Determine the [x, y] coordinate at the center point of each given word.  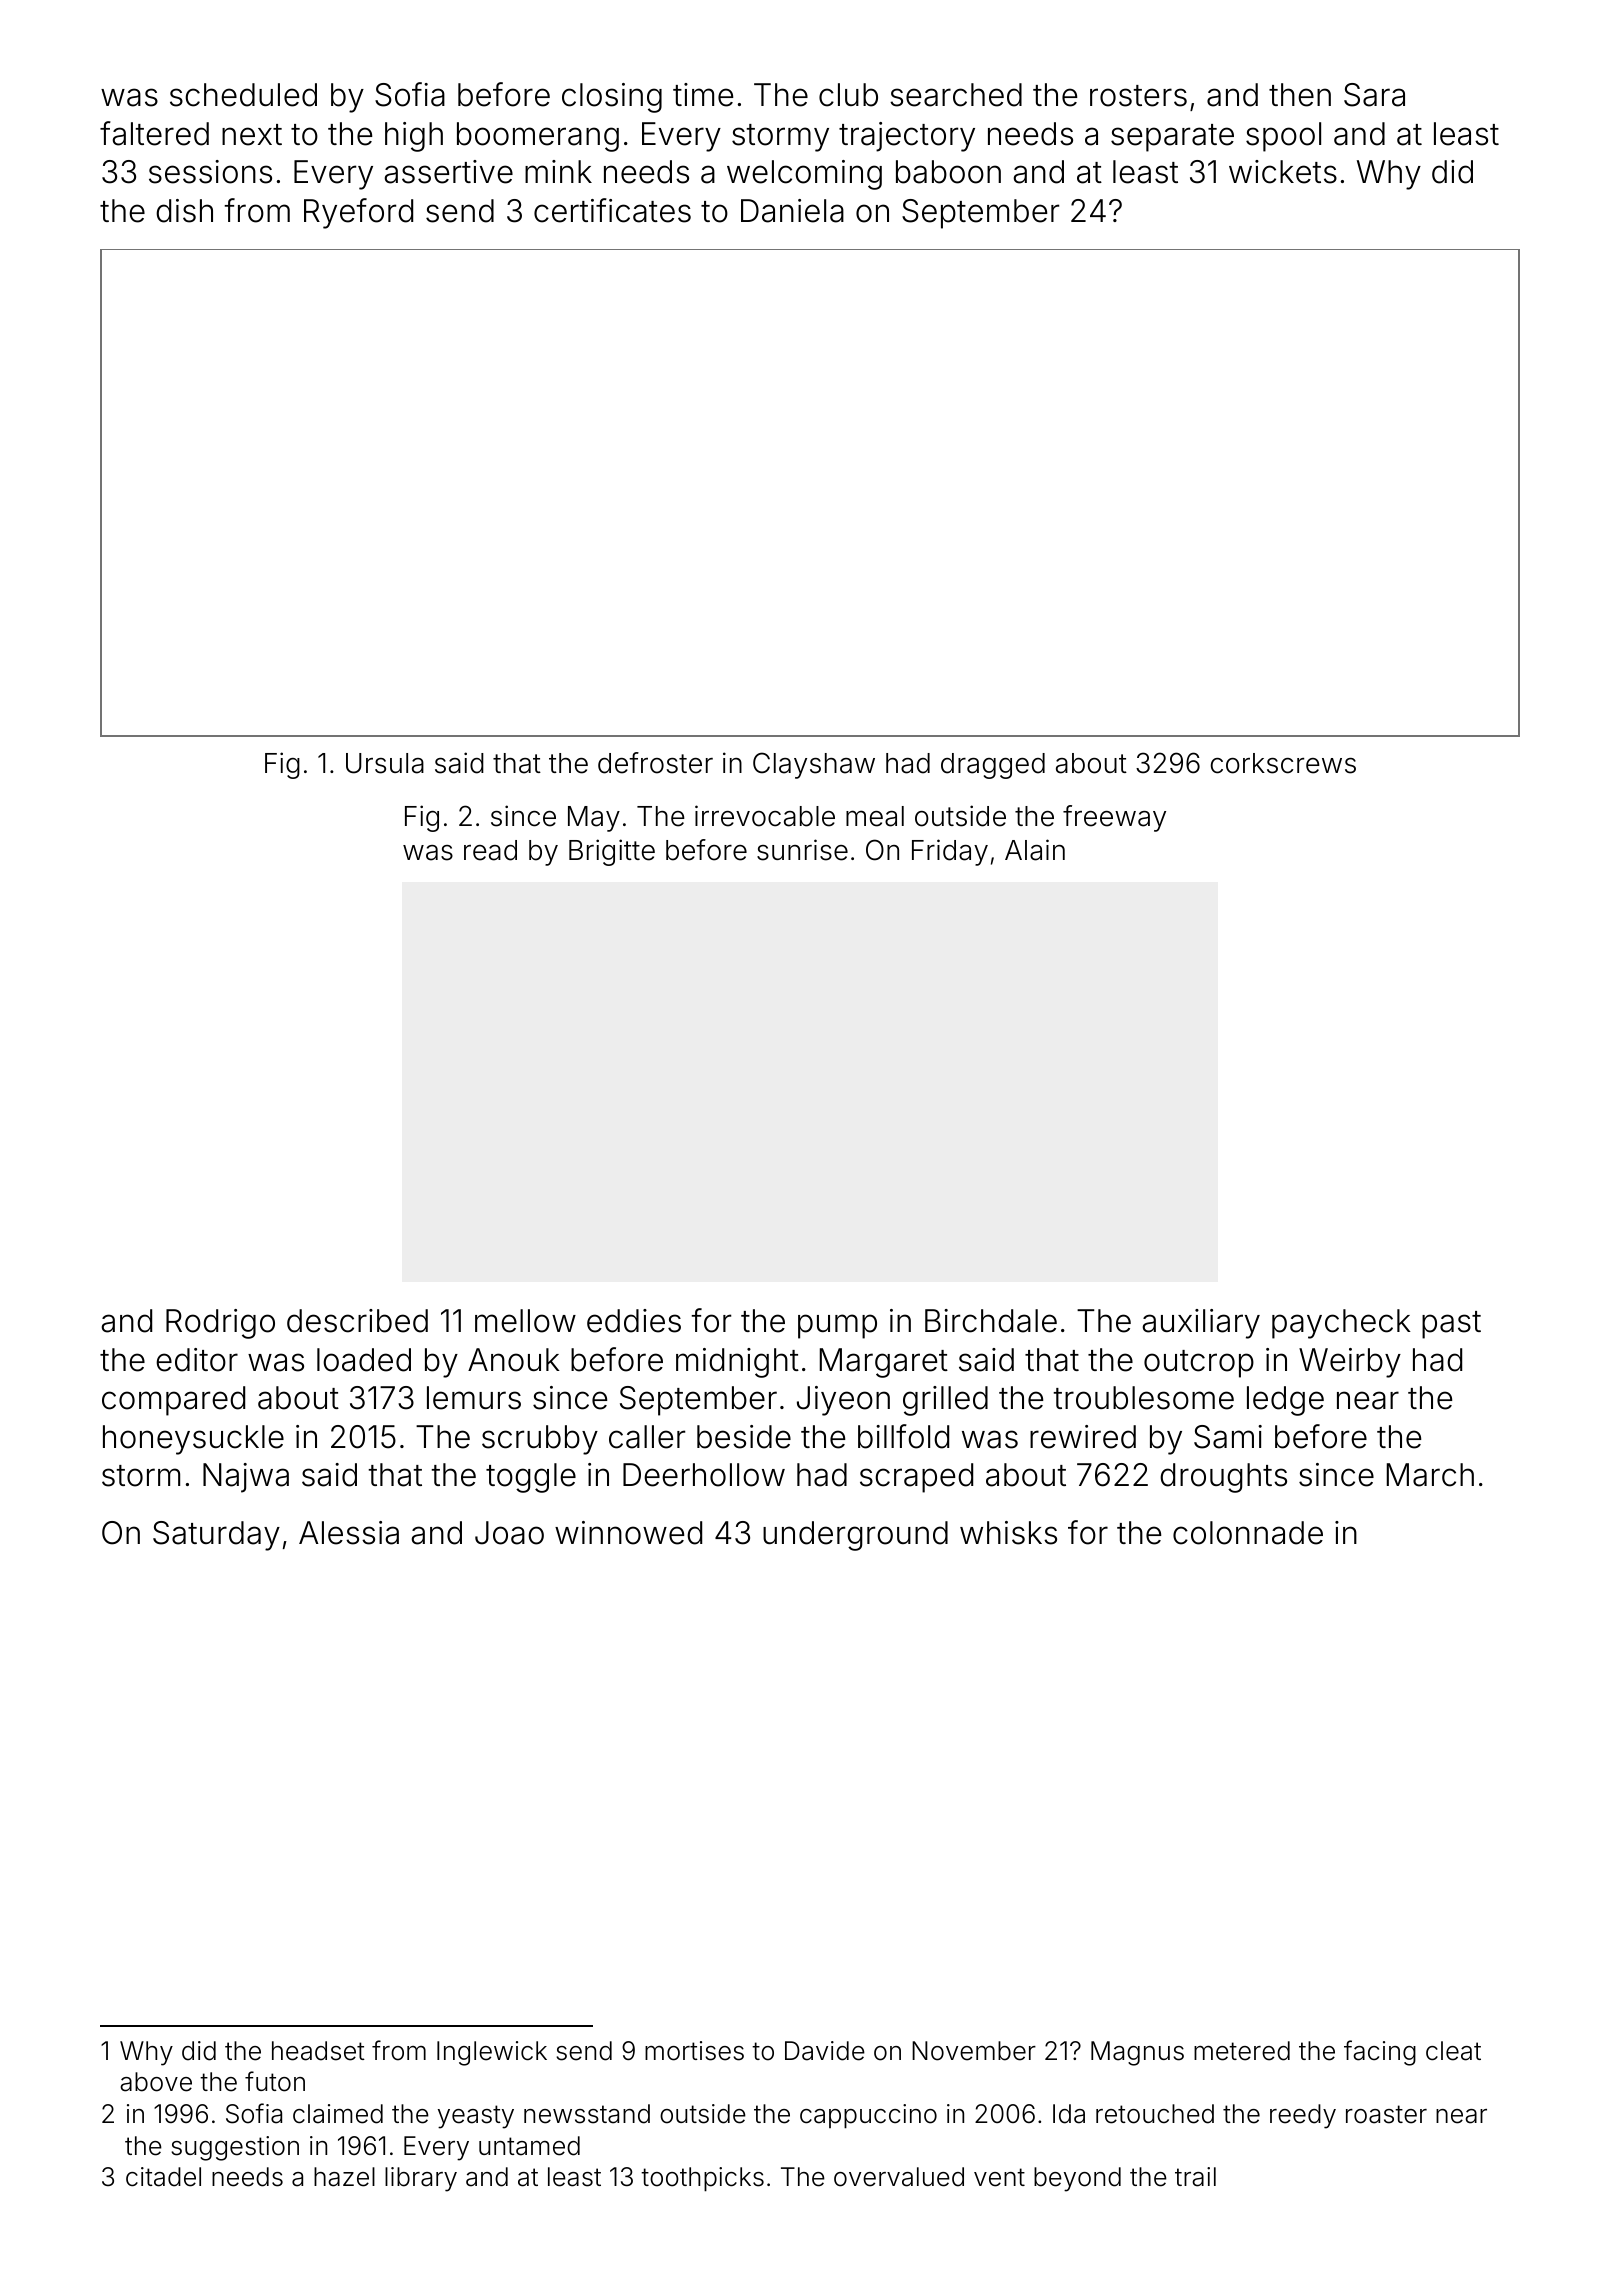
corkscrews [1283, 763]
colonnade [1248, 1533]
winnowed [628, 1533]
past [1451, 1325]
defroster [655, 763]
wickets [1283, 172]
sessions [210, 172]
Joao [509, 1533]
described [357, 1321]
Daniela [792, 211]
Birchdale [991, 1321]
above [156, 2082]
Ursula [385, 763]
